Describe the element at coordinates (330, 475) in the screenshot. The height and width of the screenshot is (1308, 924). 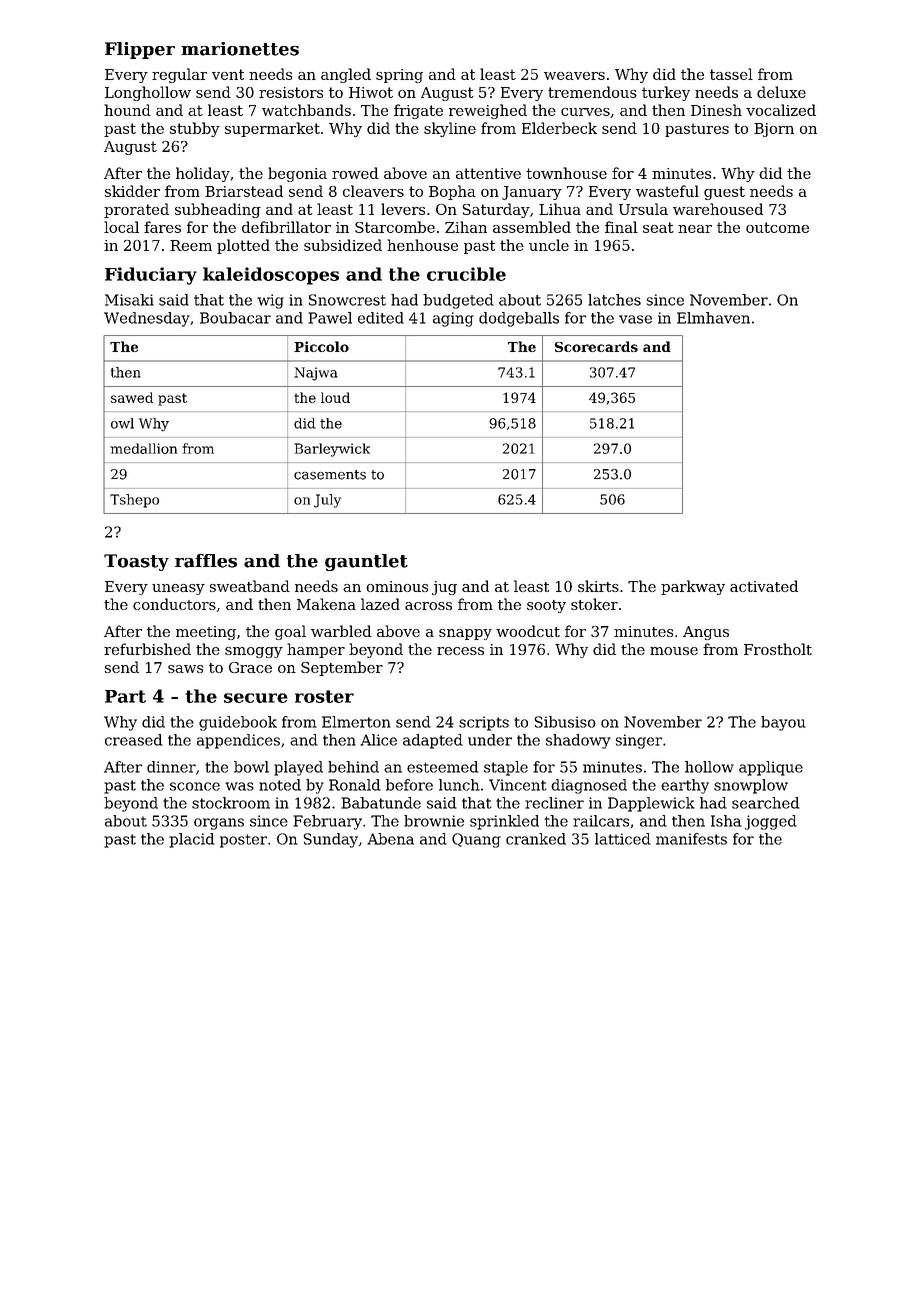
I see `casements` at that location.
